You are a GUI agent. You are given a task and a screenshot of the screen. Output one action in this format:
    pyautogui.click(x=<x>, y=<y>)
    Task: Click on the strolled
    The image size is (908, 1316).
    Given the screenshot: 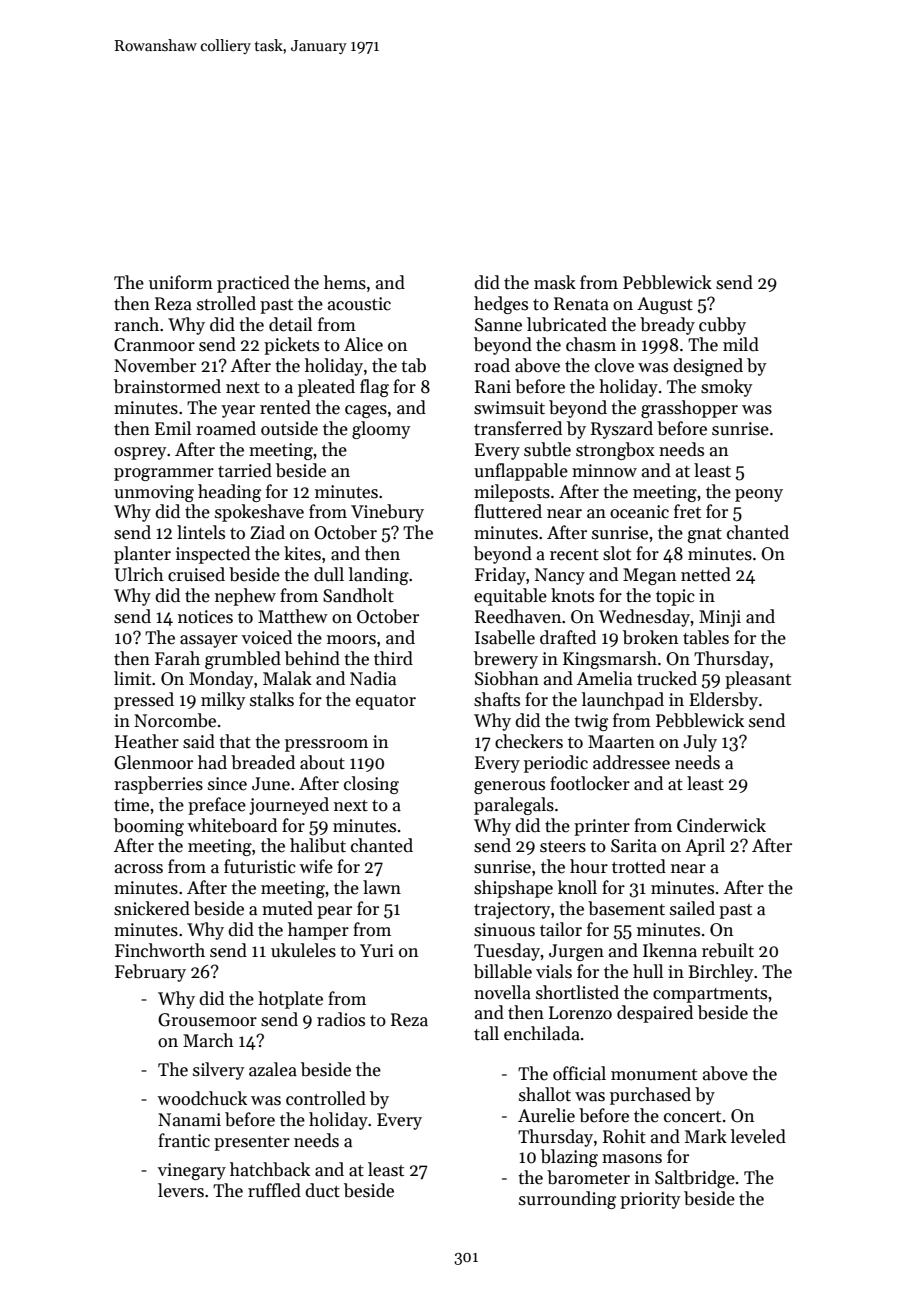 What is the action you would take?
    pyautogui.click(x=226, y=303)
